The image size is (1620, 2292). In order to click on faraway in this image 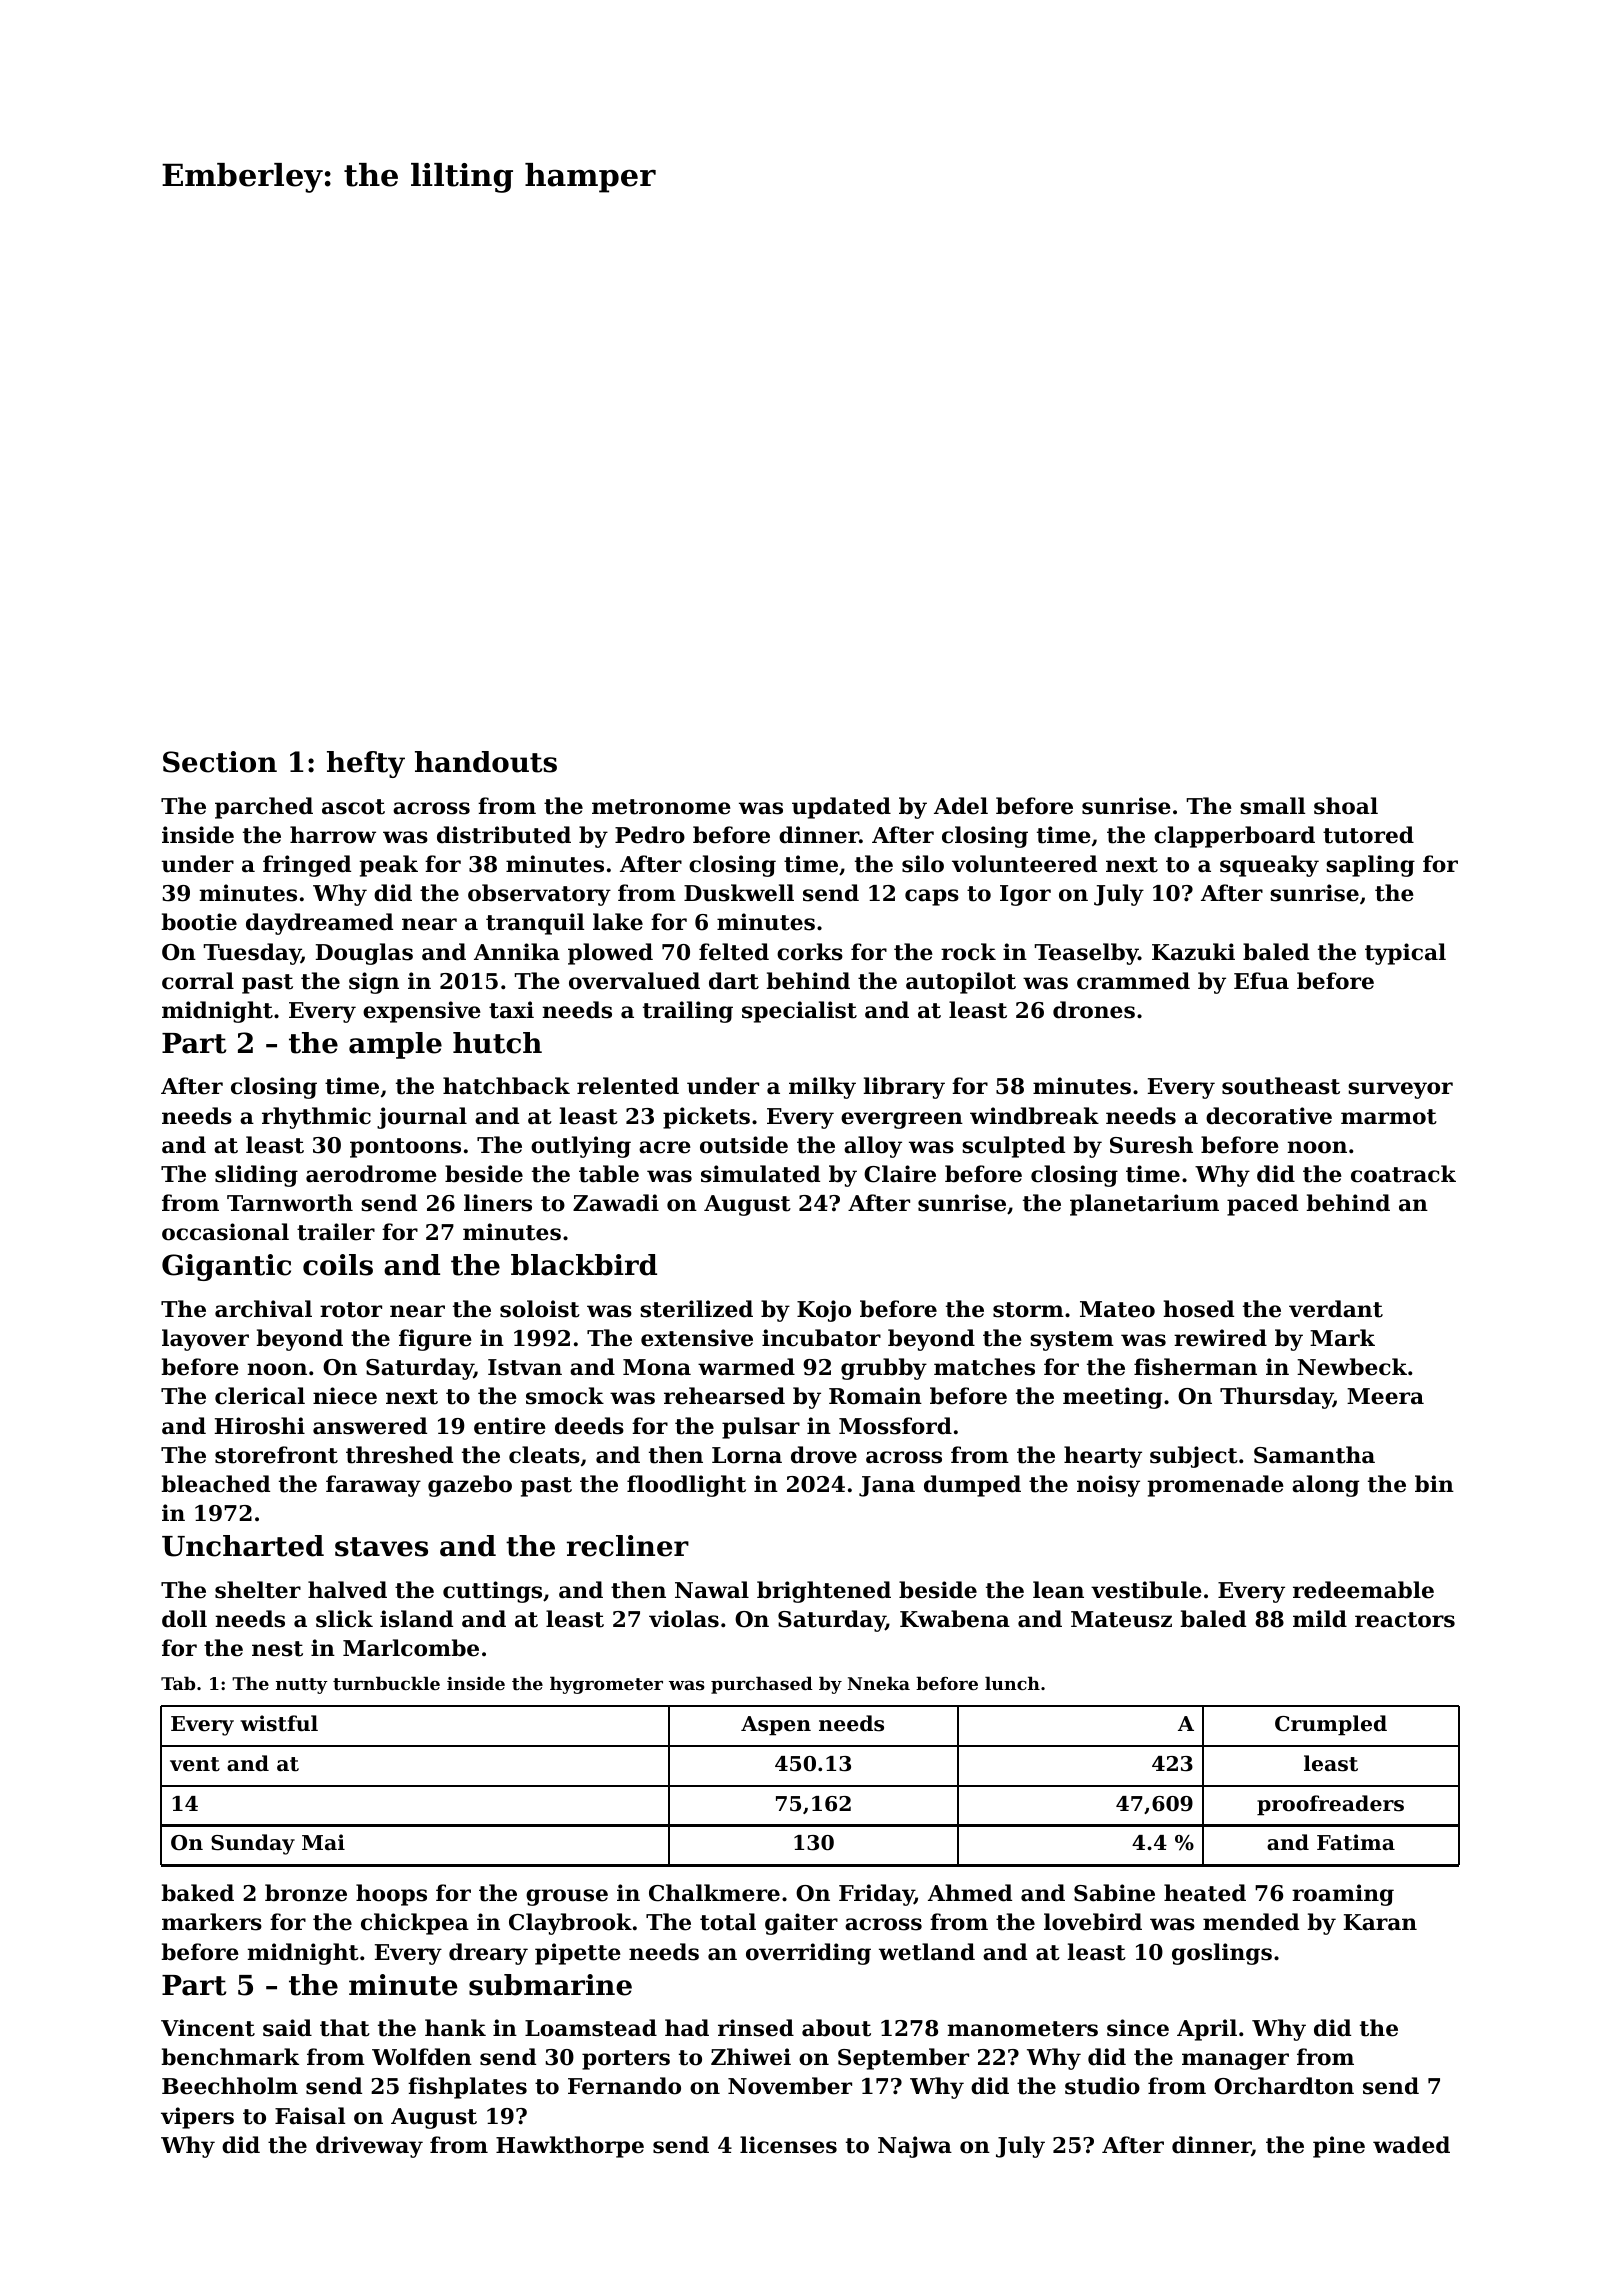, I will do `click(373, 1486)`.
